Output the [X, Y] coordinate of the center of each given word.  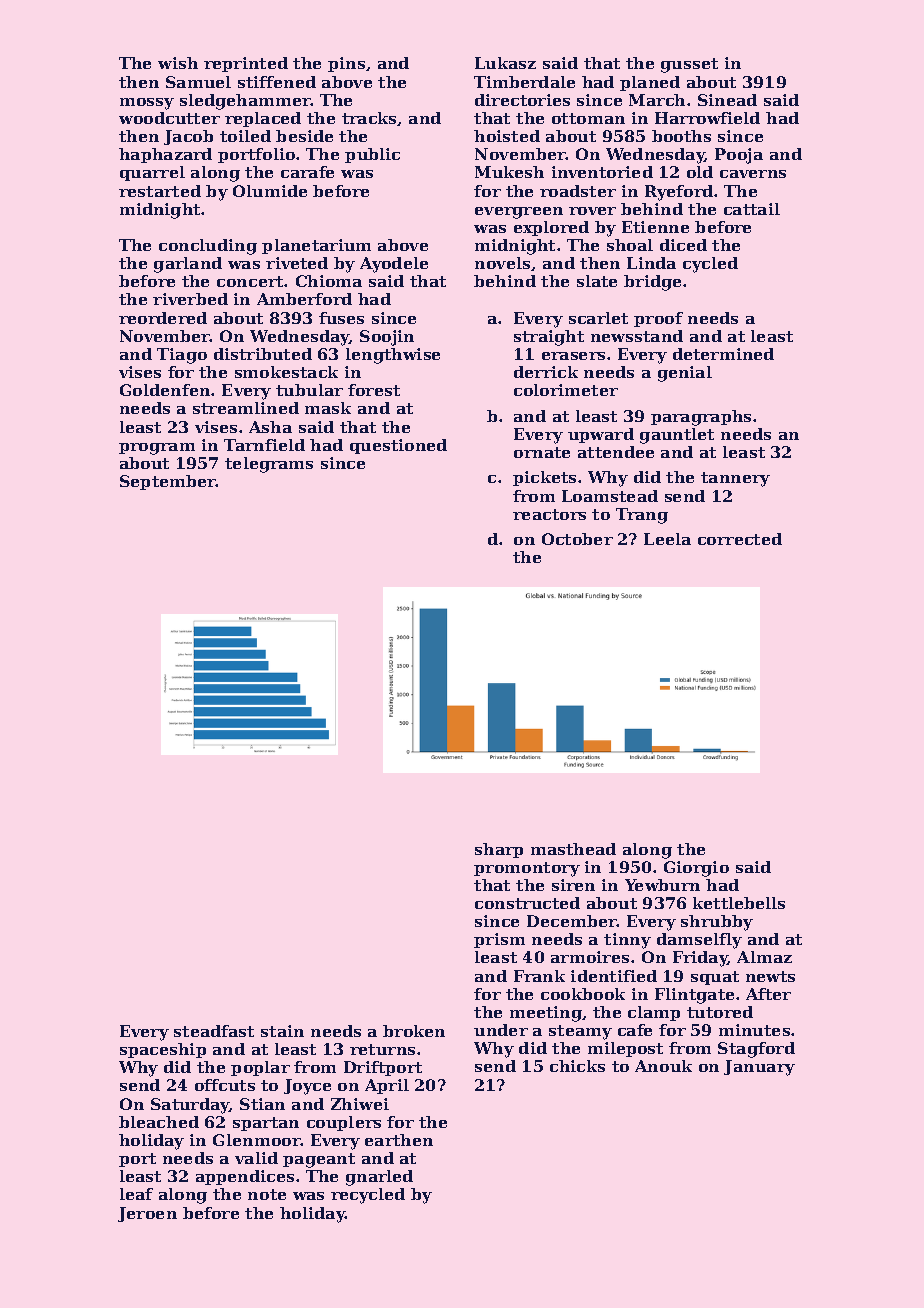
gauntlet [677, 436]
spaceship [163, 1050]
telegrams [269, 465]
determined [723, 354]
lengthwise [393, 356]
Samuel [198, 82]
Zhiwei [360, 1104]
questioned [398, 446]
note [267, 1194]
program [157, 449]
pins [346, 64]
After [768, 994]
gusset [689, 65]
